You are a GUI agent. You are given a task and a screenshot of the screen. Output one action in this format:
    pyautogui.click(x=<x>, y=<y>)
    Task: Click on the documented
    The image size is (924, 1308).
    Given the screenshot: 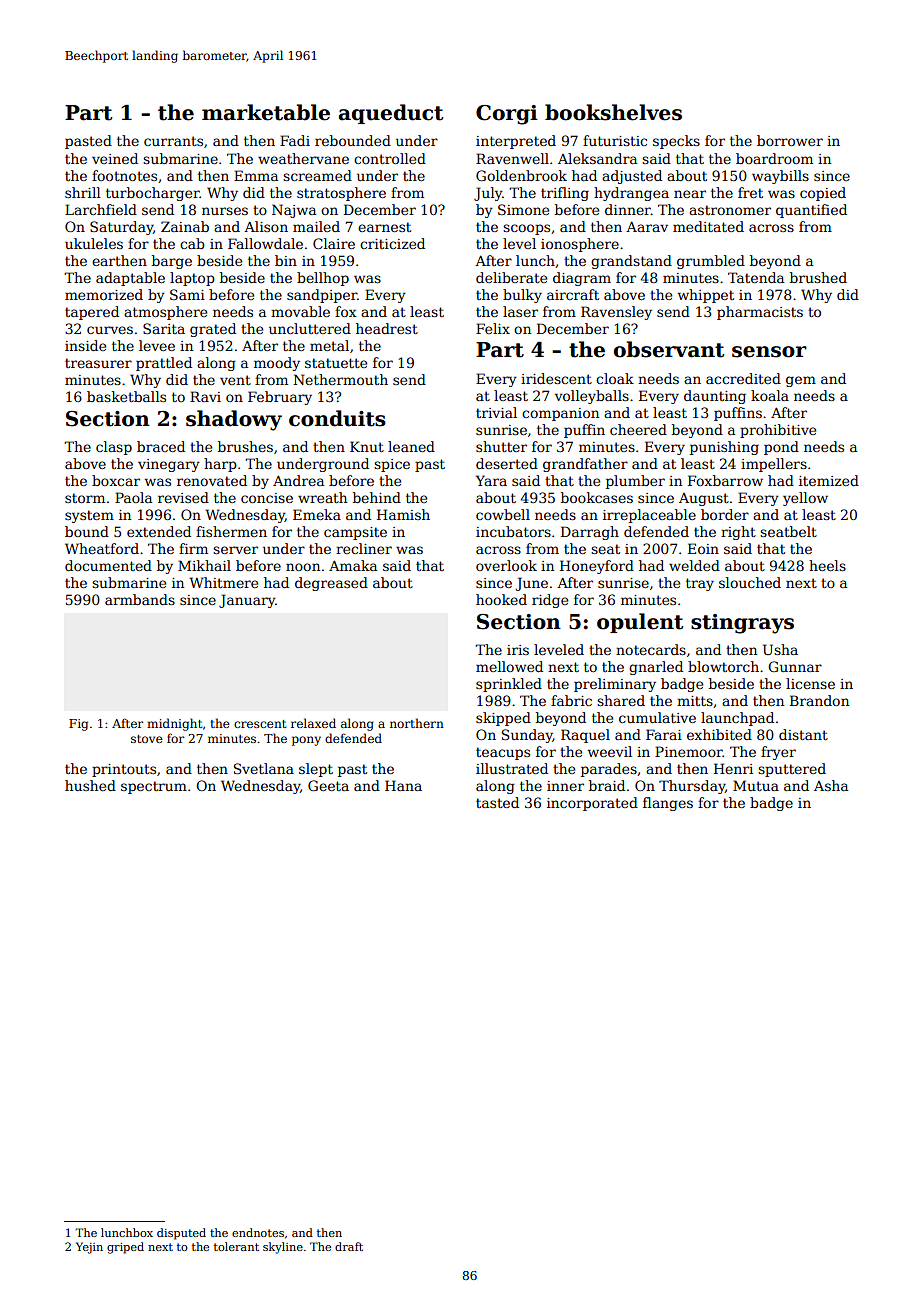 What is the action you would take?
    pyautogui.click(x=108, y=565)
